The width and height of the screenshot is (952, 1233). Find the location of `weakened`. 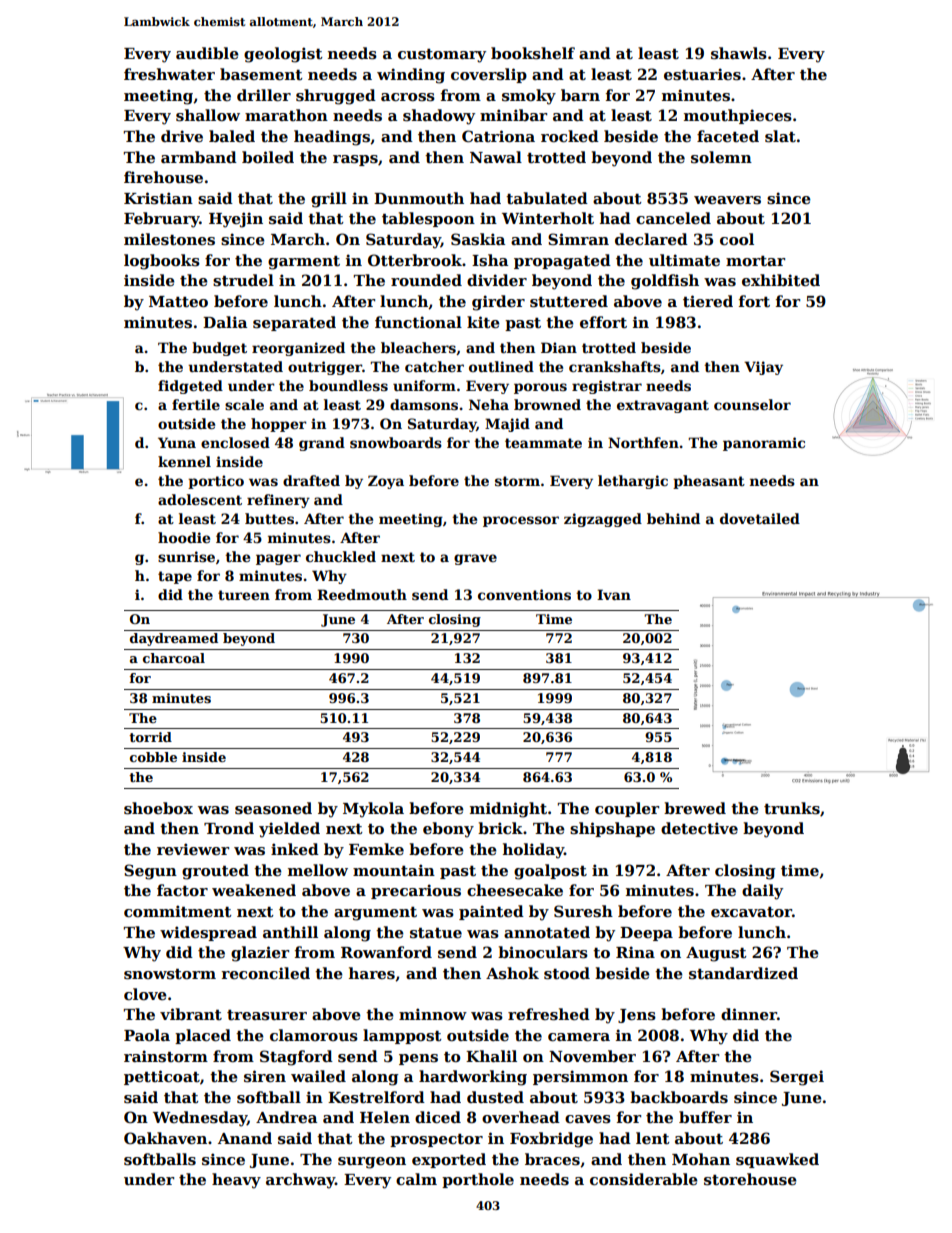

weakened is located at coordinates (254, 890).
